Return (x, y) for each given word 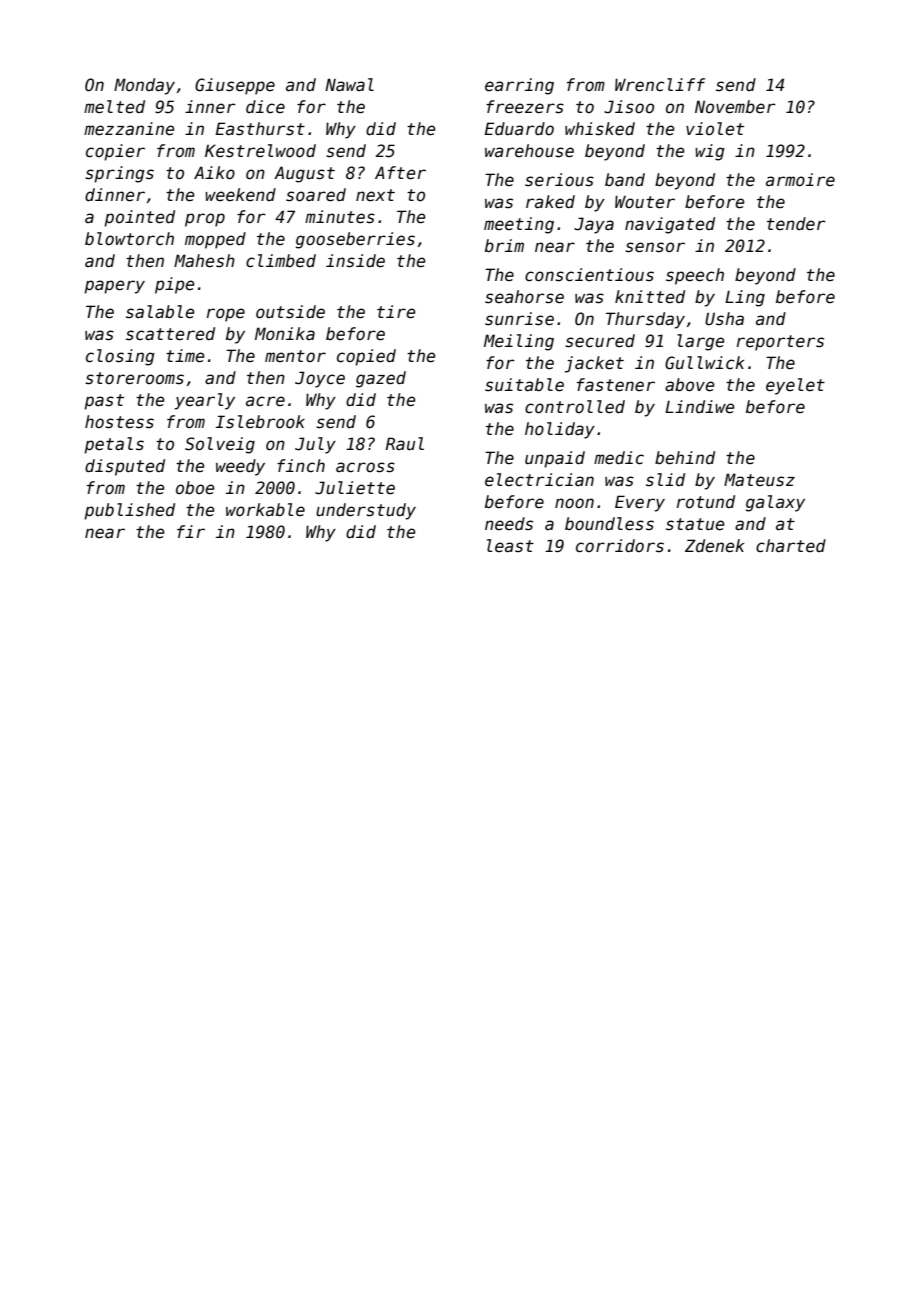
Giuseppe (235, 86)
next (375, 195)
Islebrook (260, 422)
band (625, 180)
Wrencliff (660, 85)
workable (265, 510)
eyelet (795, 386)
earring (519, 86)
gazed (381, 379)
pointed (139, 218)
